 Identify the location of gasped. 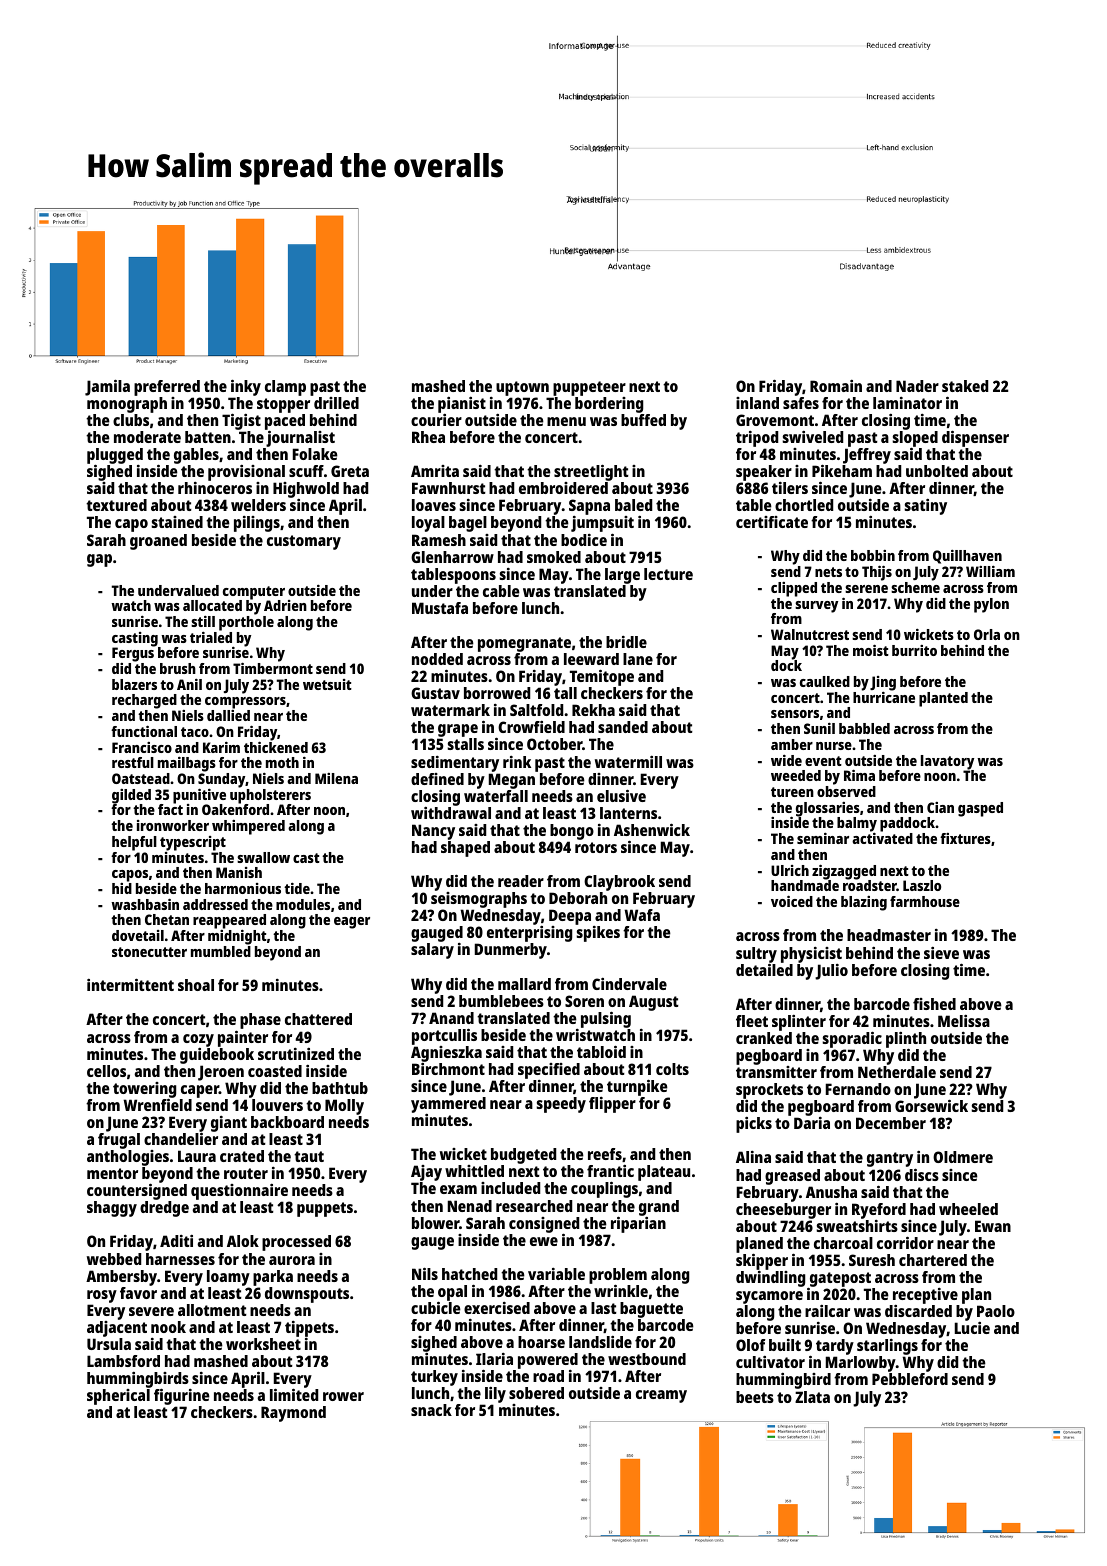
(980, 809).
